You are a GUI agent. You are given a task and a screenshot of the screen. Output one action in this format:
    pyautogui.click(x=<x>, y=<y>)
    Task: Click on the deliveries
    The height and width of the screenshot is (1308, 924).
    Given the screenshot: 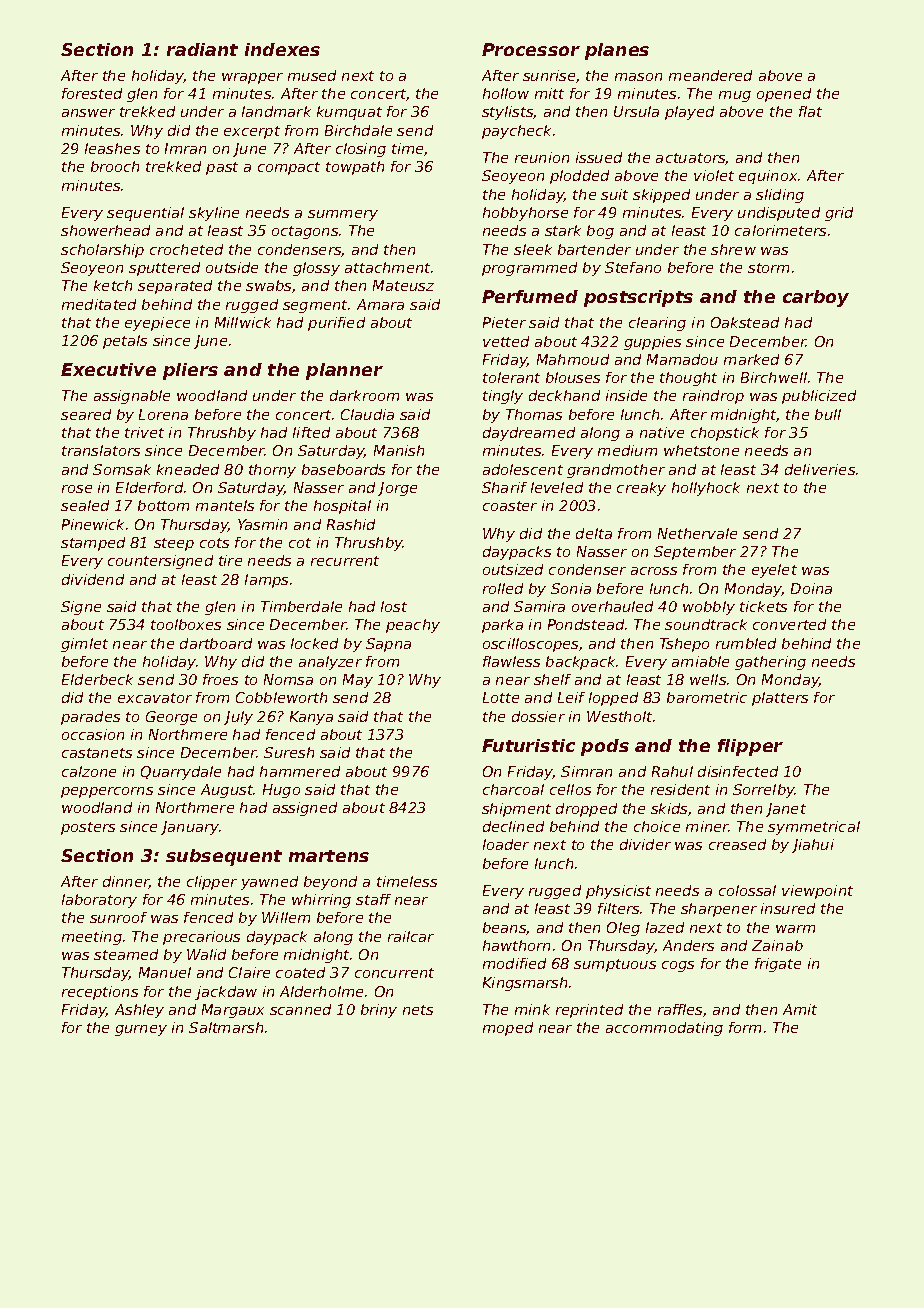 What is the action you would take?
    pyautogui.click(x=820, y=469)
